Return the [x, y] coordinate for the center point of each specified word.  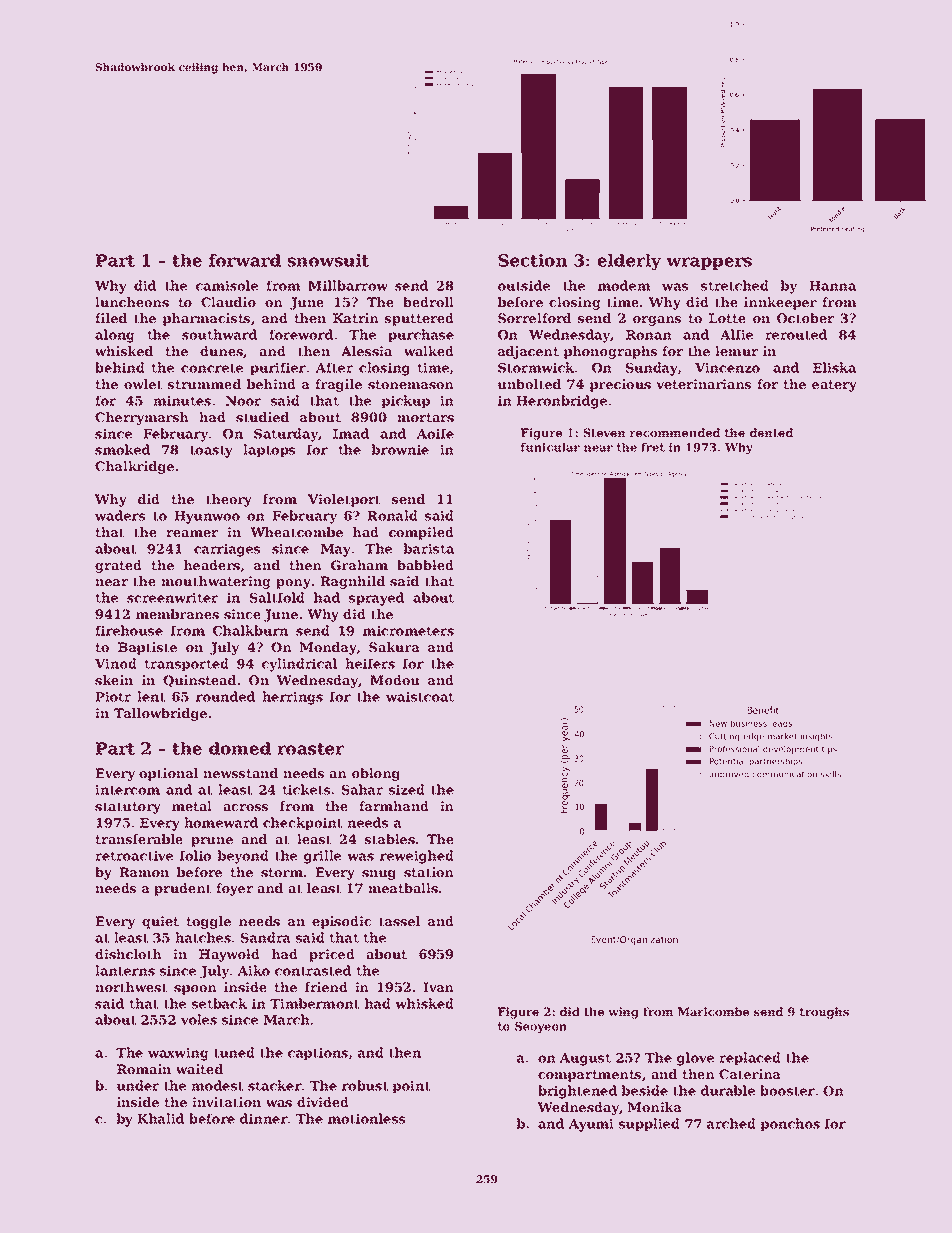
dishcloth [128, 954]
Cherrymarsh [142, 418]
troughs [824, 1013]
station [429, 872]
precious [620, 385]
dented [771, 432]
